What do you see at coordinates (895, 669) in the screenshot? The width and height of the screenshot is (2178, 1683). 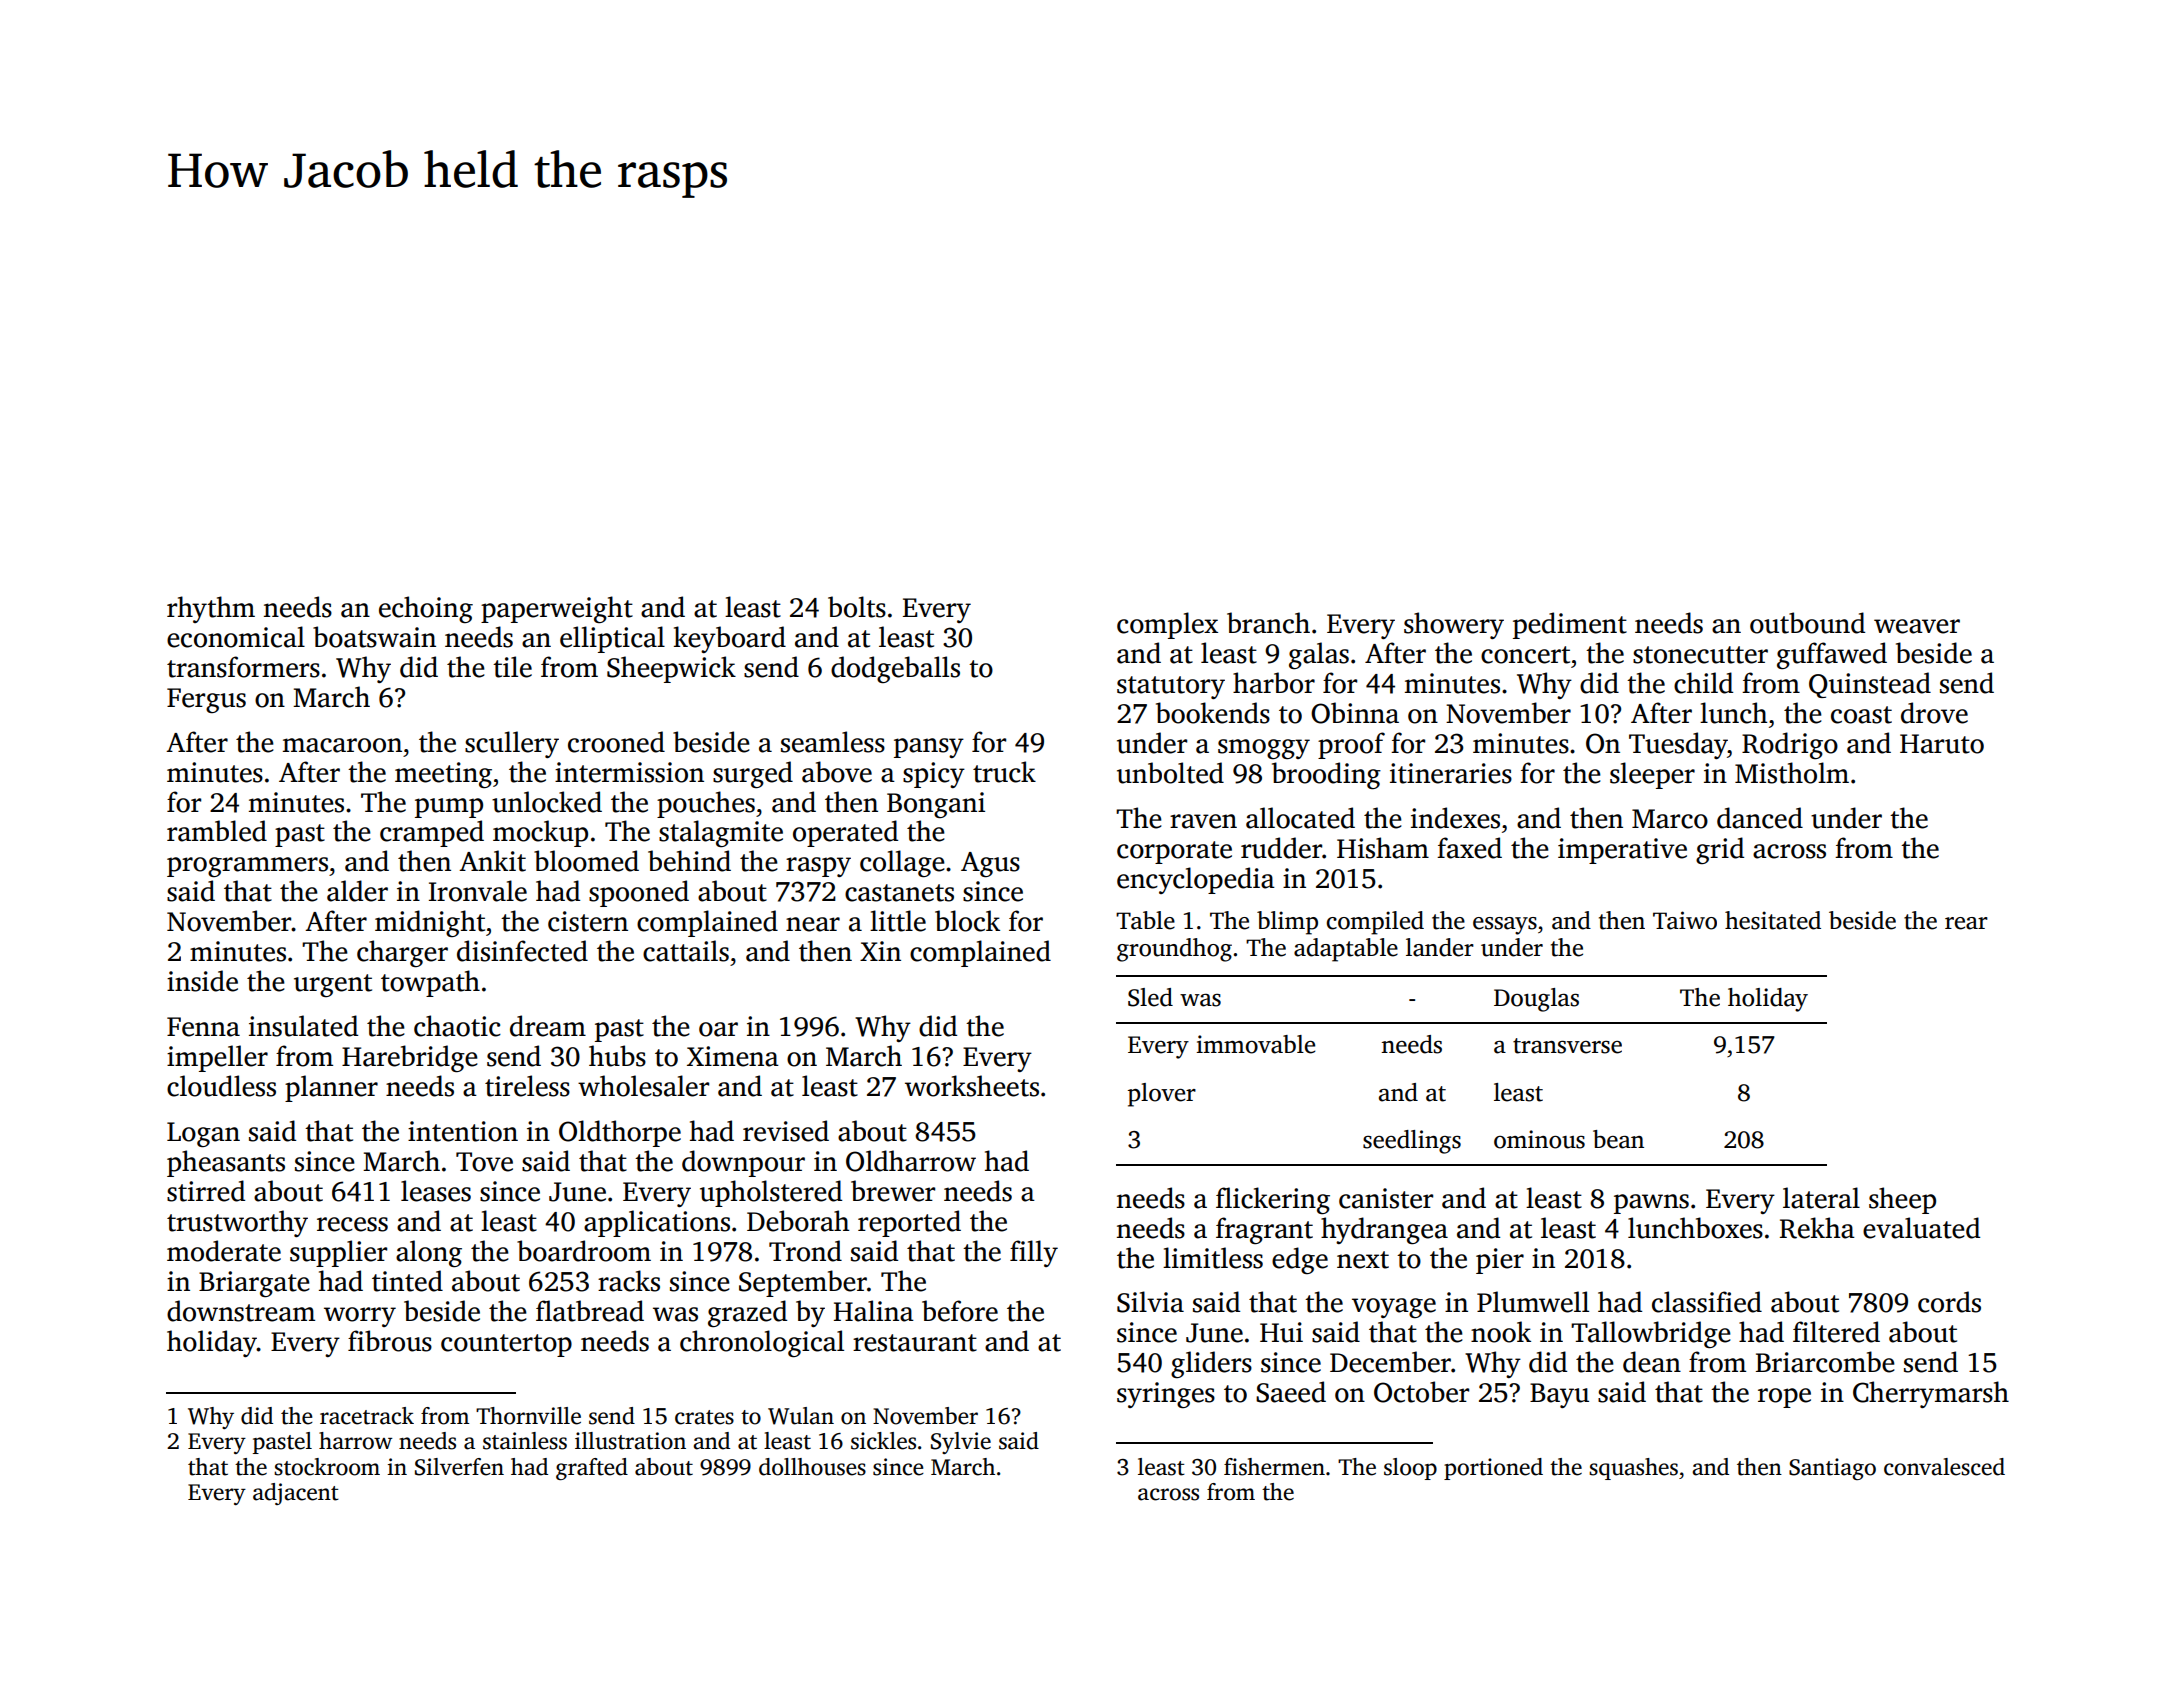 I see `dodgeballs` at bounding box center [895, 669].
